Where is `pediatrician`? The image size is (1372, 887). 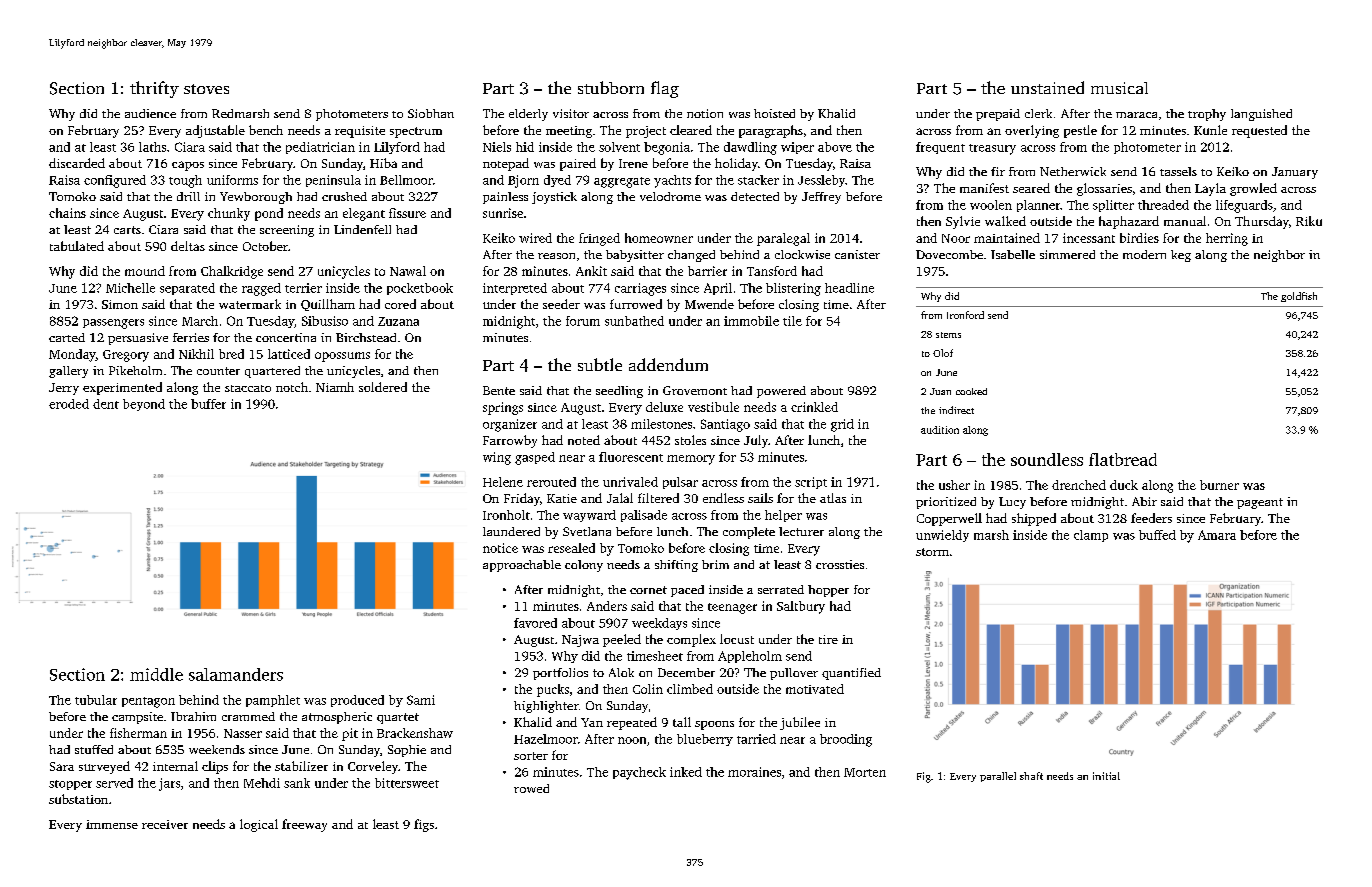 pediatrician is located at coordinates (320, 148).
